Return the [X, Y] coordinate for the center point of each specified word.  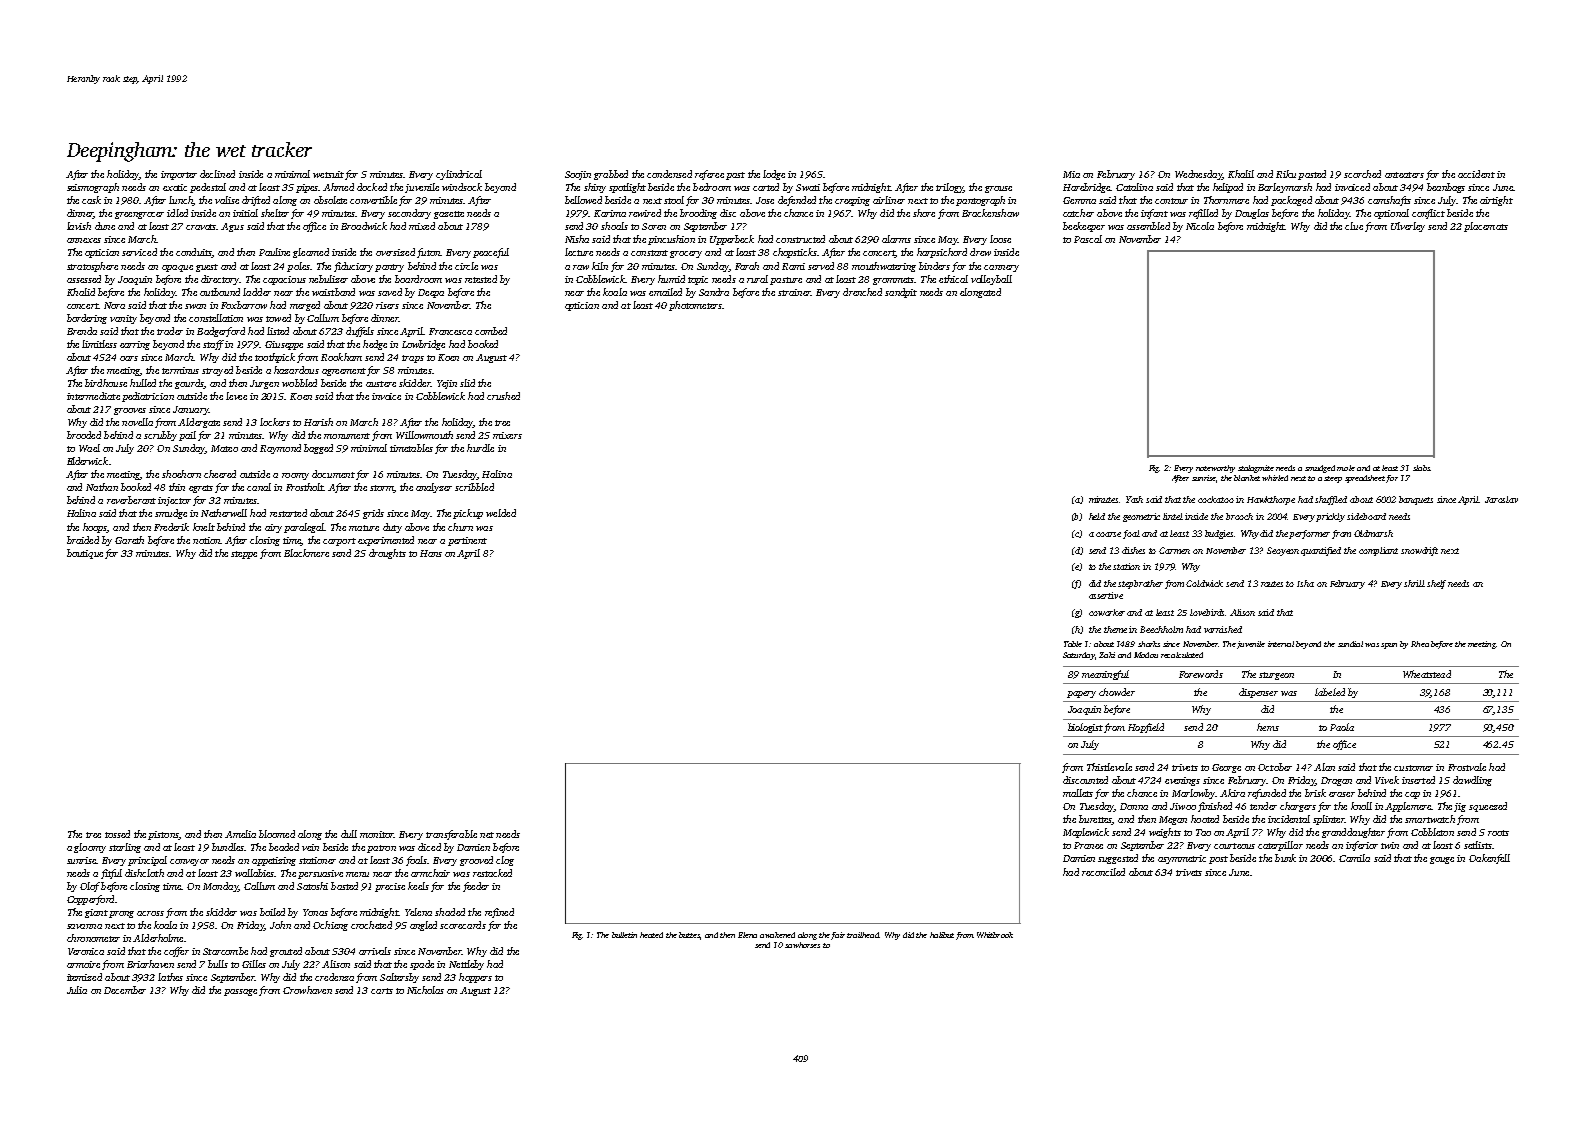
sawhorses [802, 945]
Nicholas [425, 990]
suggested [1118, 859]
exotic [175, 187]
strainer [794, 292]
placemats [1486, 227]
